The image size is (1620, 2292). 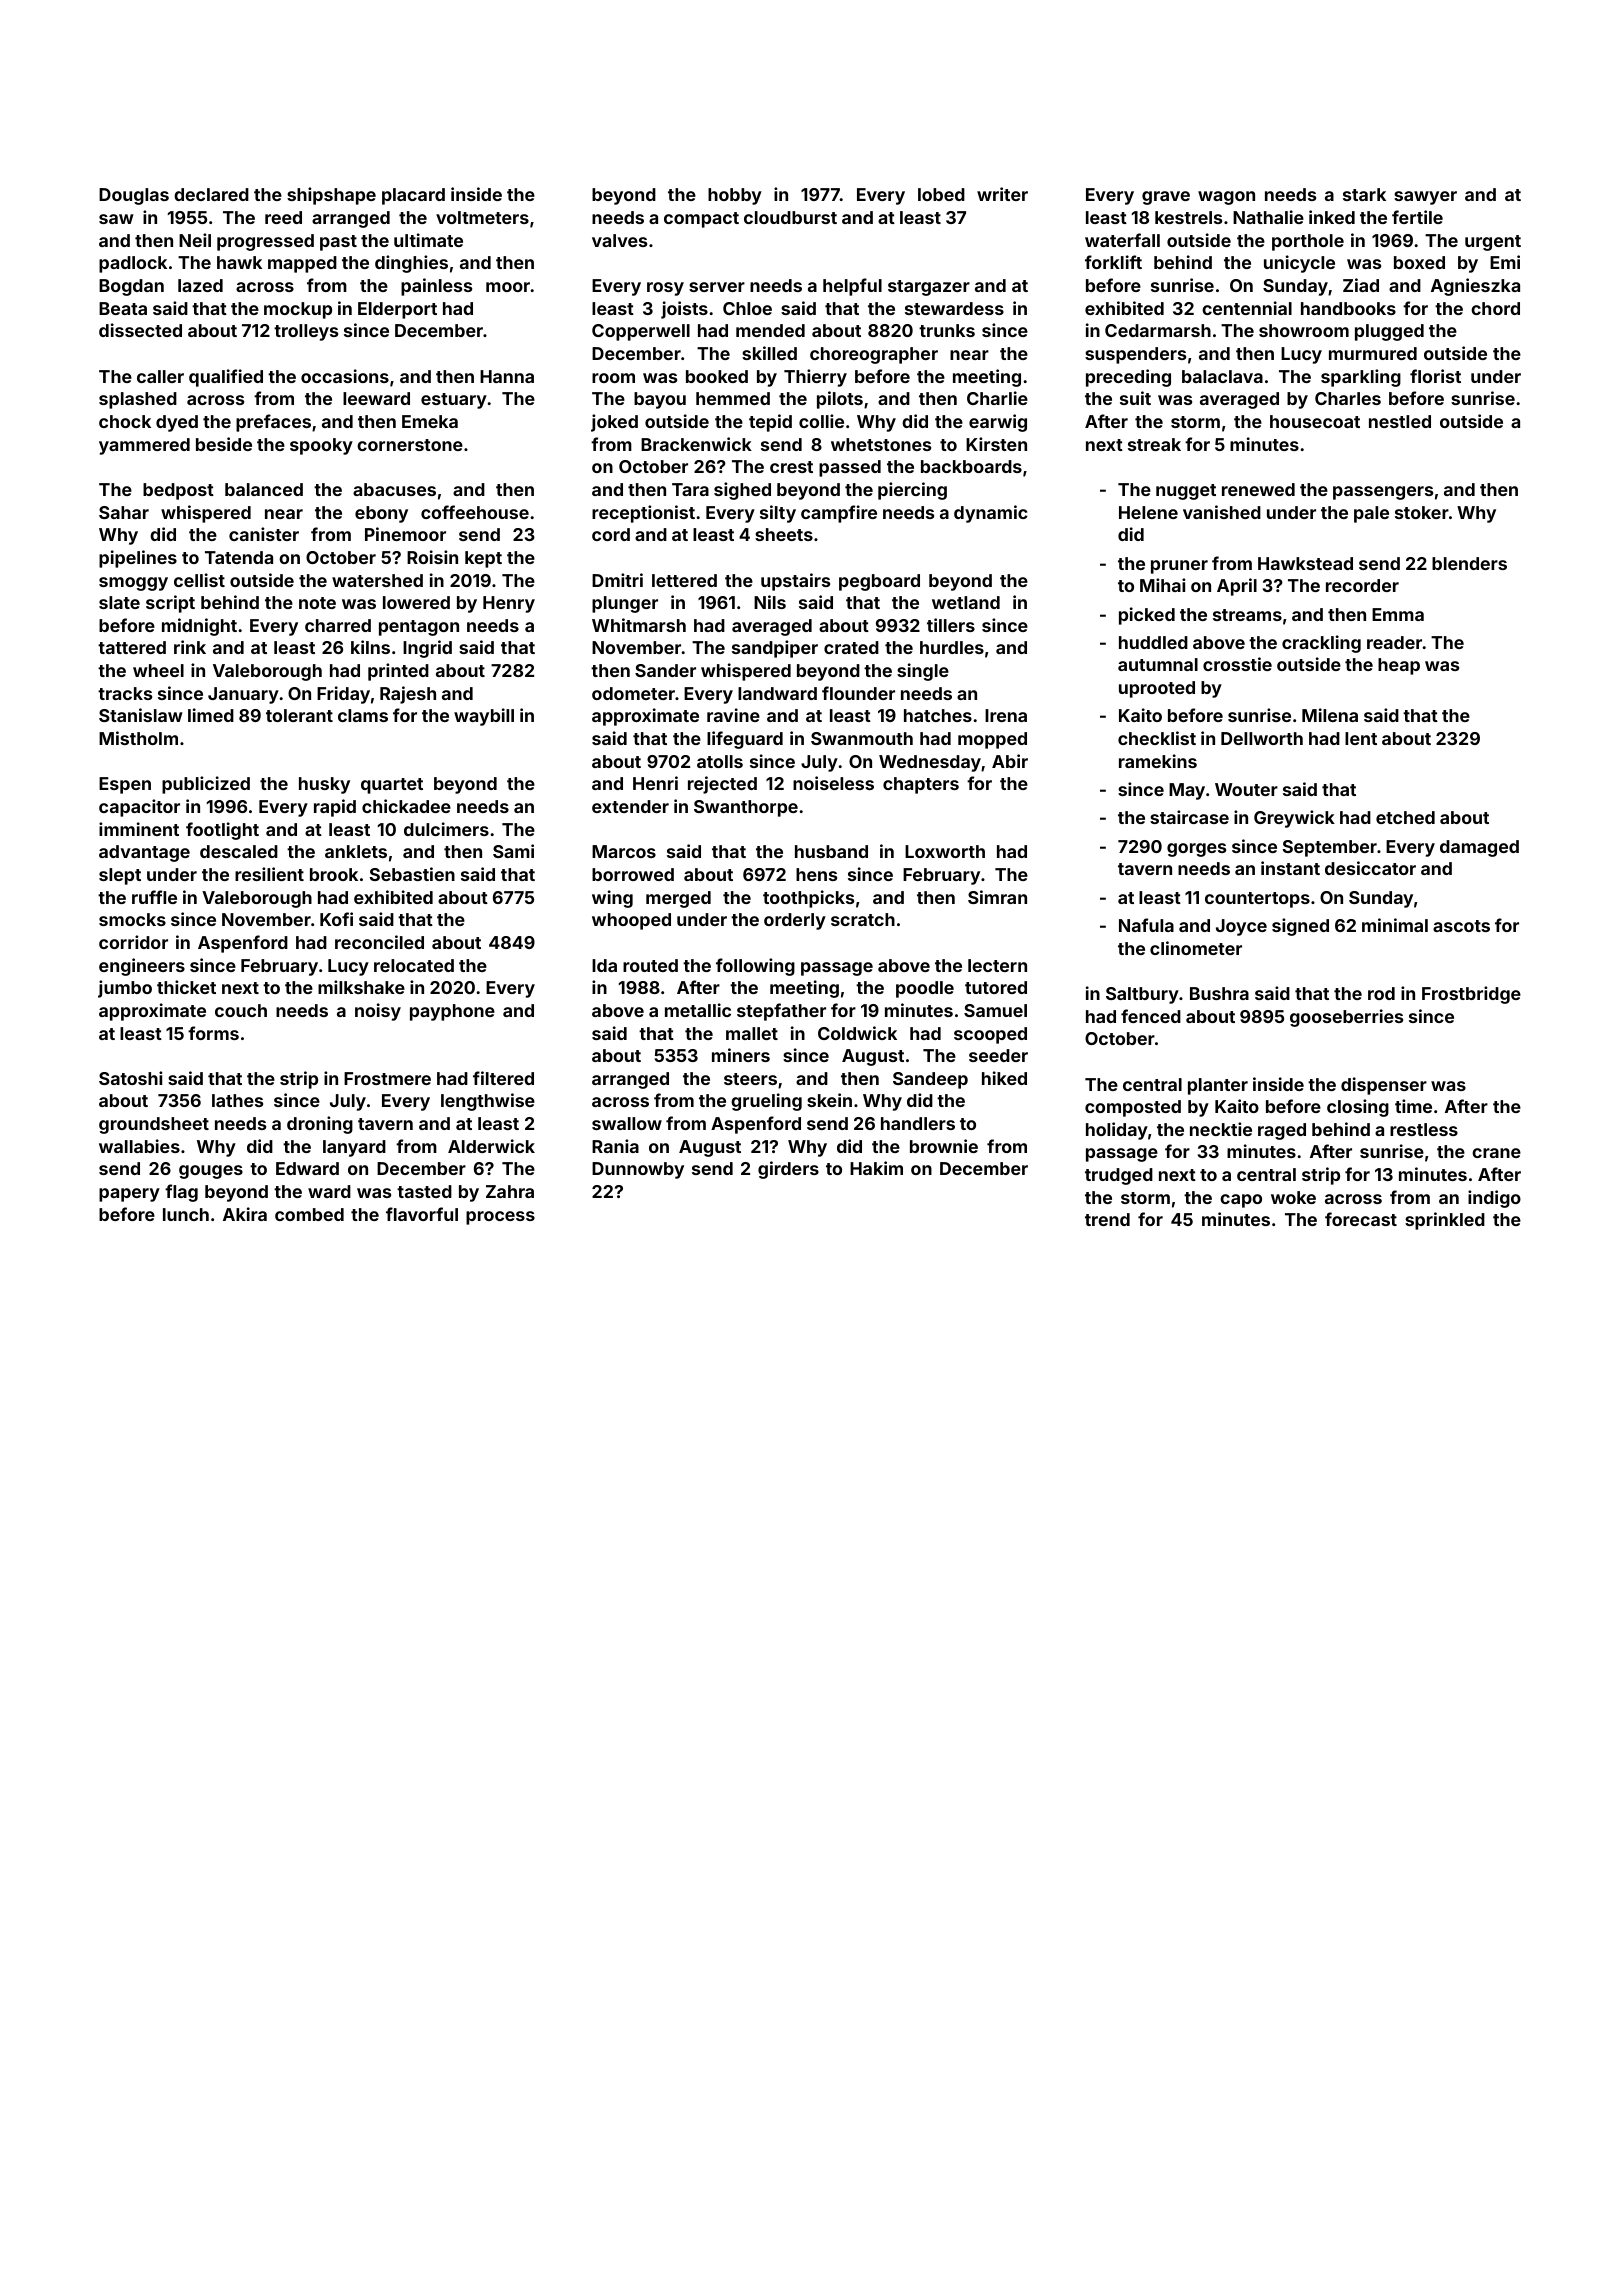 What do you see at coordinates (1361, 1219) in the image?
I see `forecast` at bounding box center [1361, 1219].
